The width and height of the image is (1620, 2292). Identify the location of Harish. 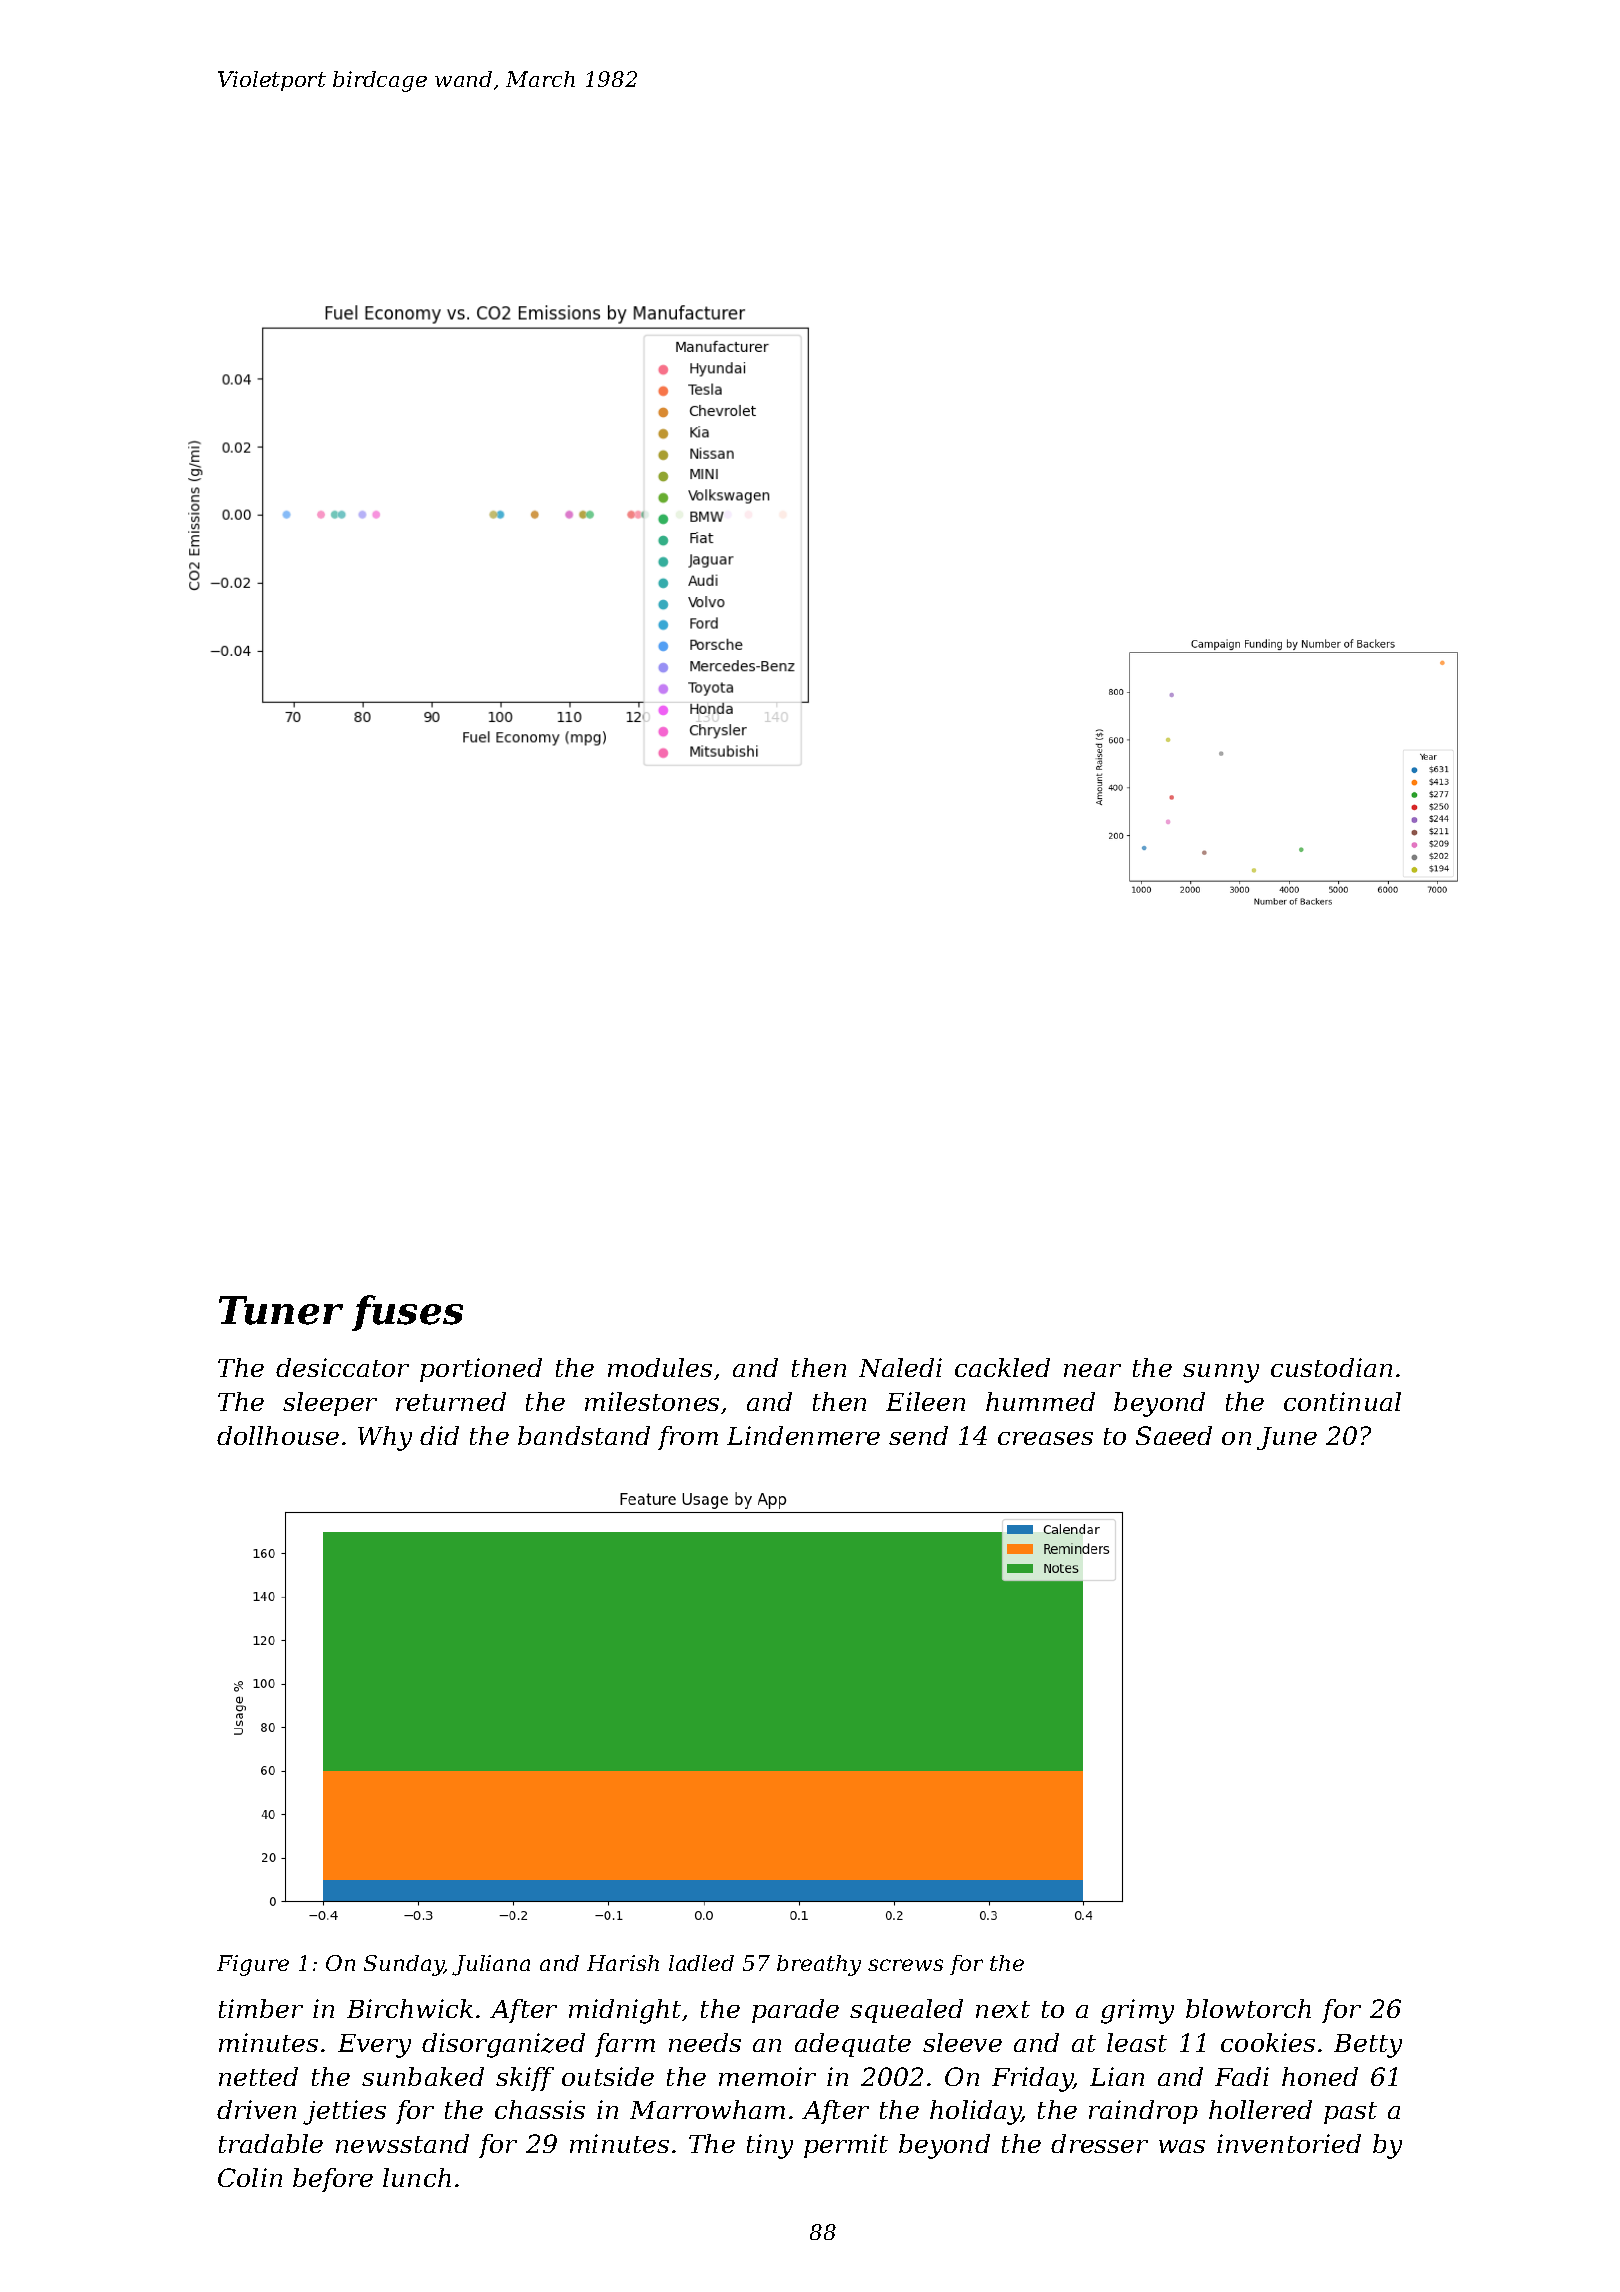
(623, 1963).
